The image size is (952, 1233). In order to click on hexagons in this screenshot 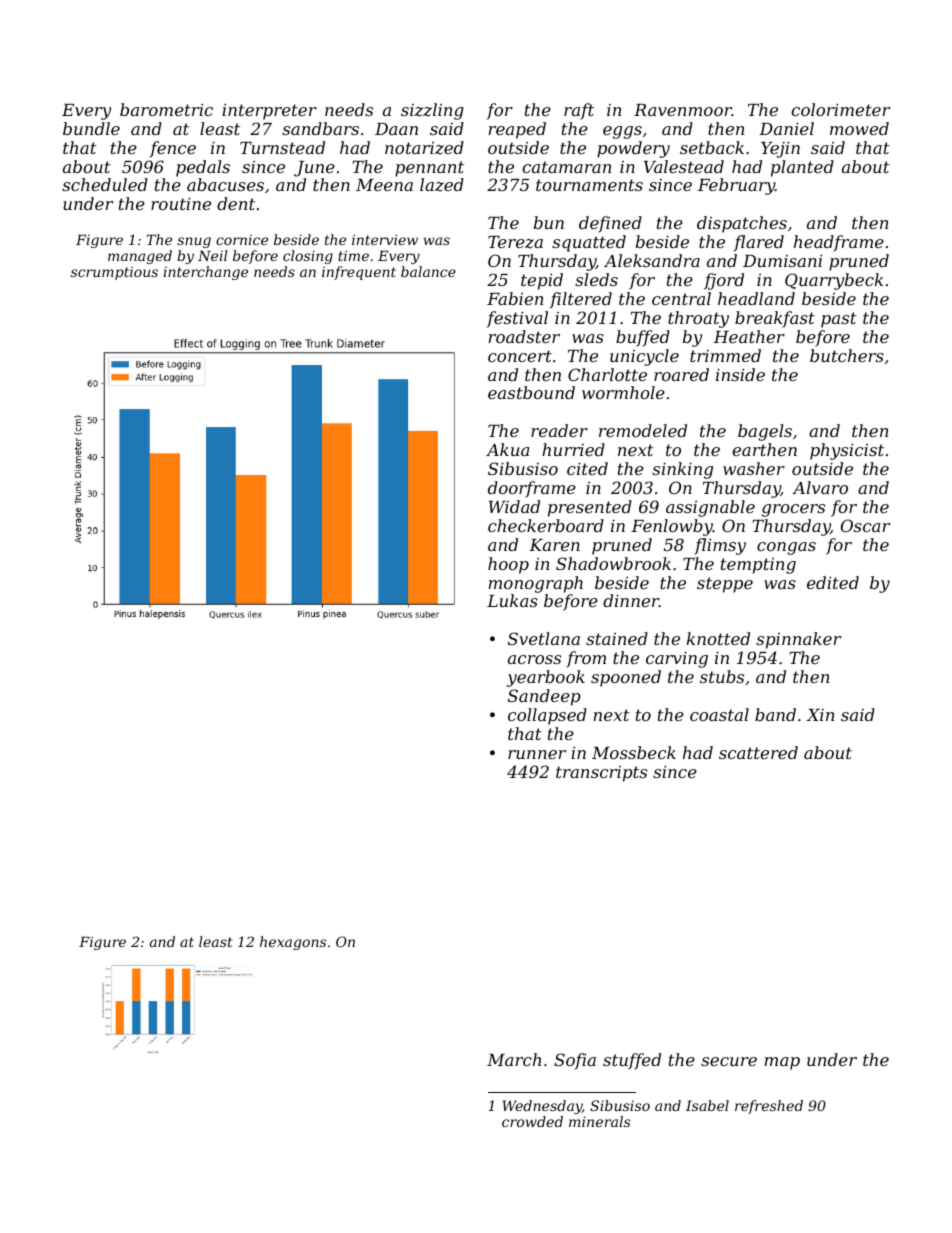, I will do `click(293, 943)`.
